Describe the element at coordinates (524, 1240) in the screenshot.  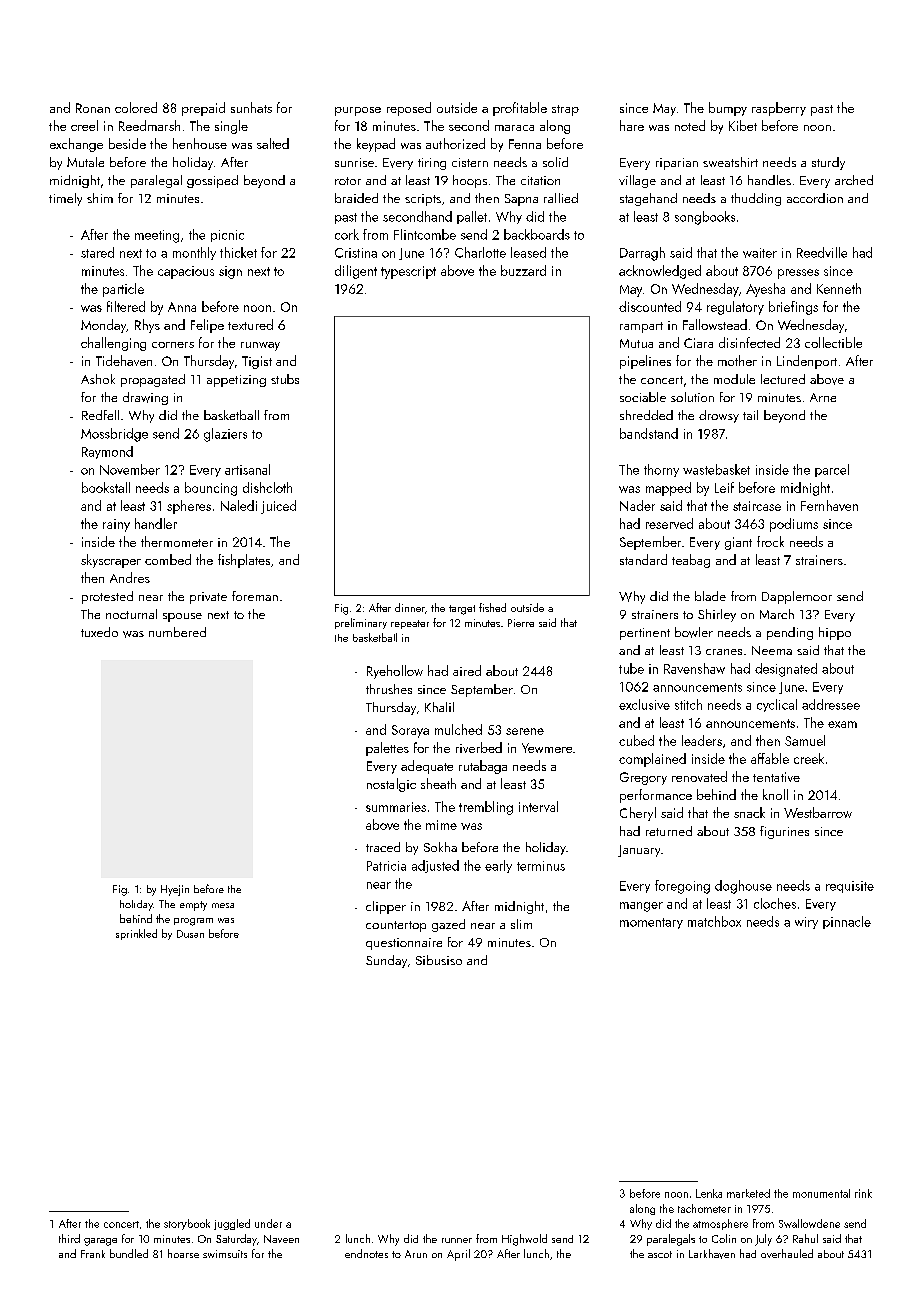
I see `Highwold` at that location.
